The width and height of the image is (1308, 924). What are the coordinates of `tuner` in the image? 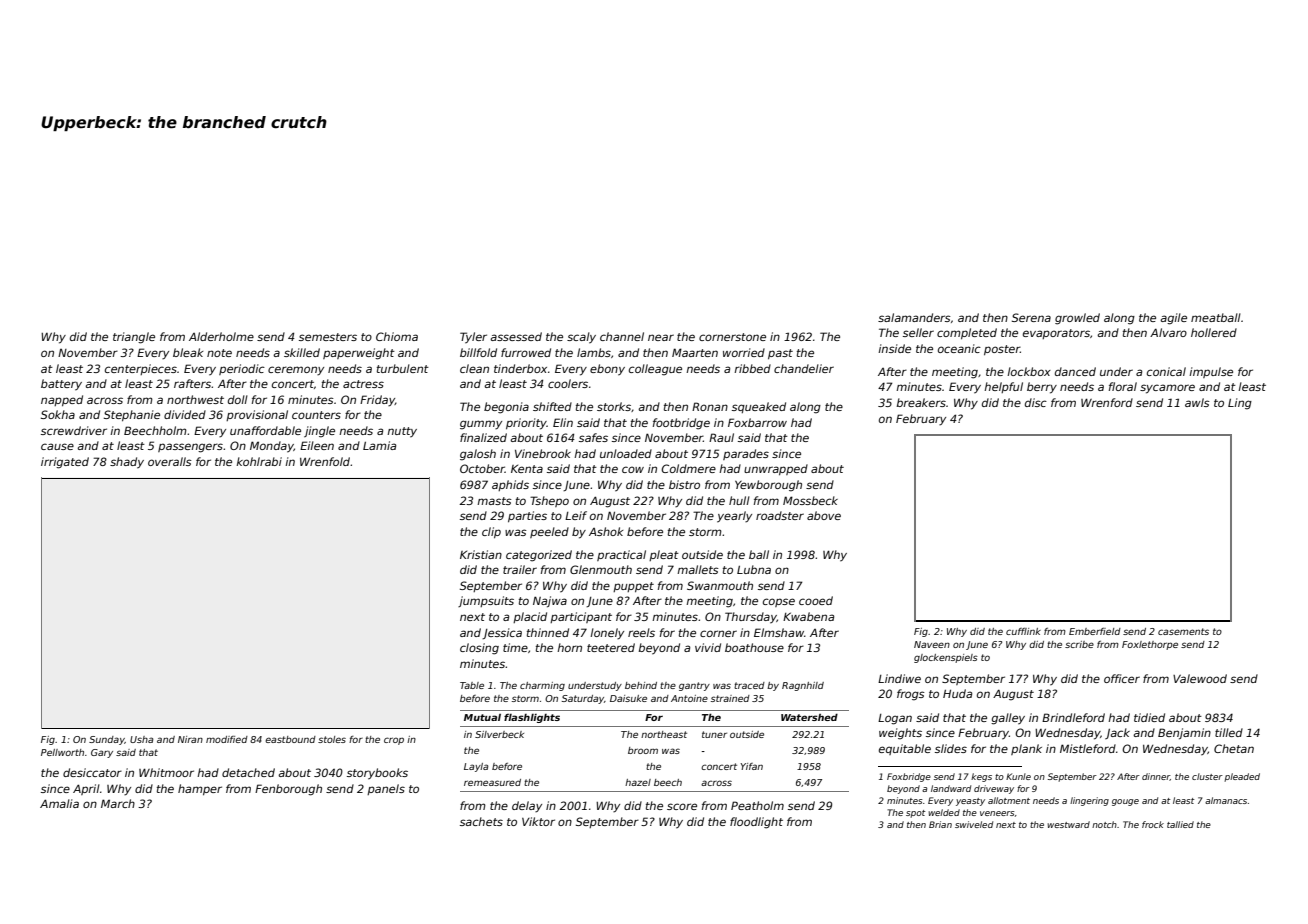 It's located at (714, 734).
